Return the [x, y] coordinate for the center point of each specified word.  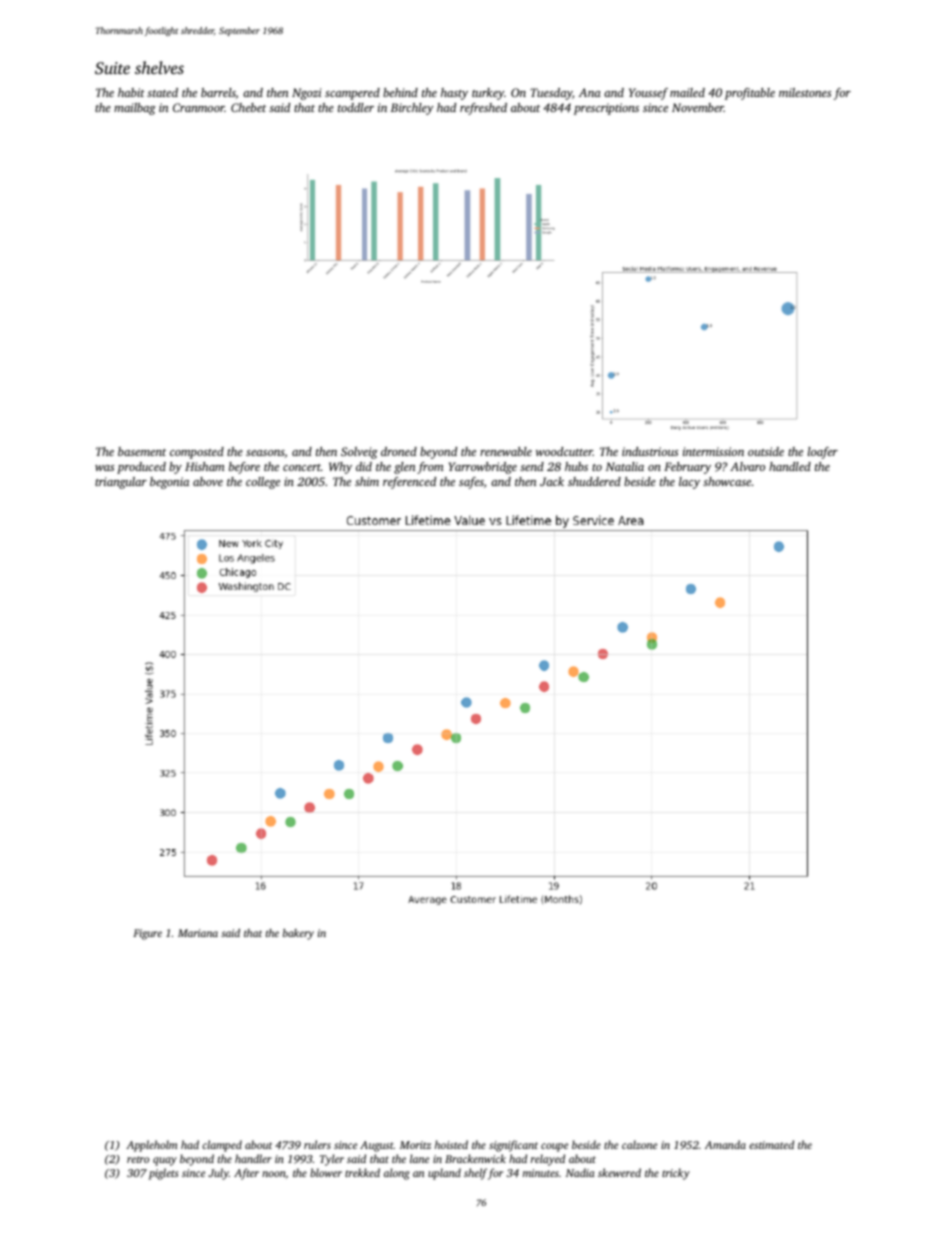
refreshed [483, 109]
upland [444, 1174]
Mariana [198, 933]
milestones [805, 92]
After [246, 1174]
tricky [676, 1174]
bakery [298, 934]
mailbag [135, 109]
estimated [771, 1144]
